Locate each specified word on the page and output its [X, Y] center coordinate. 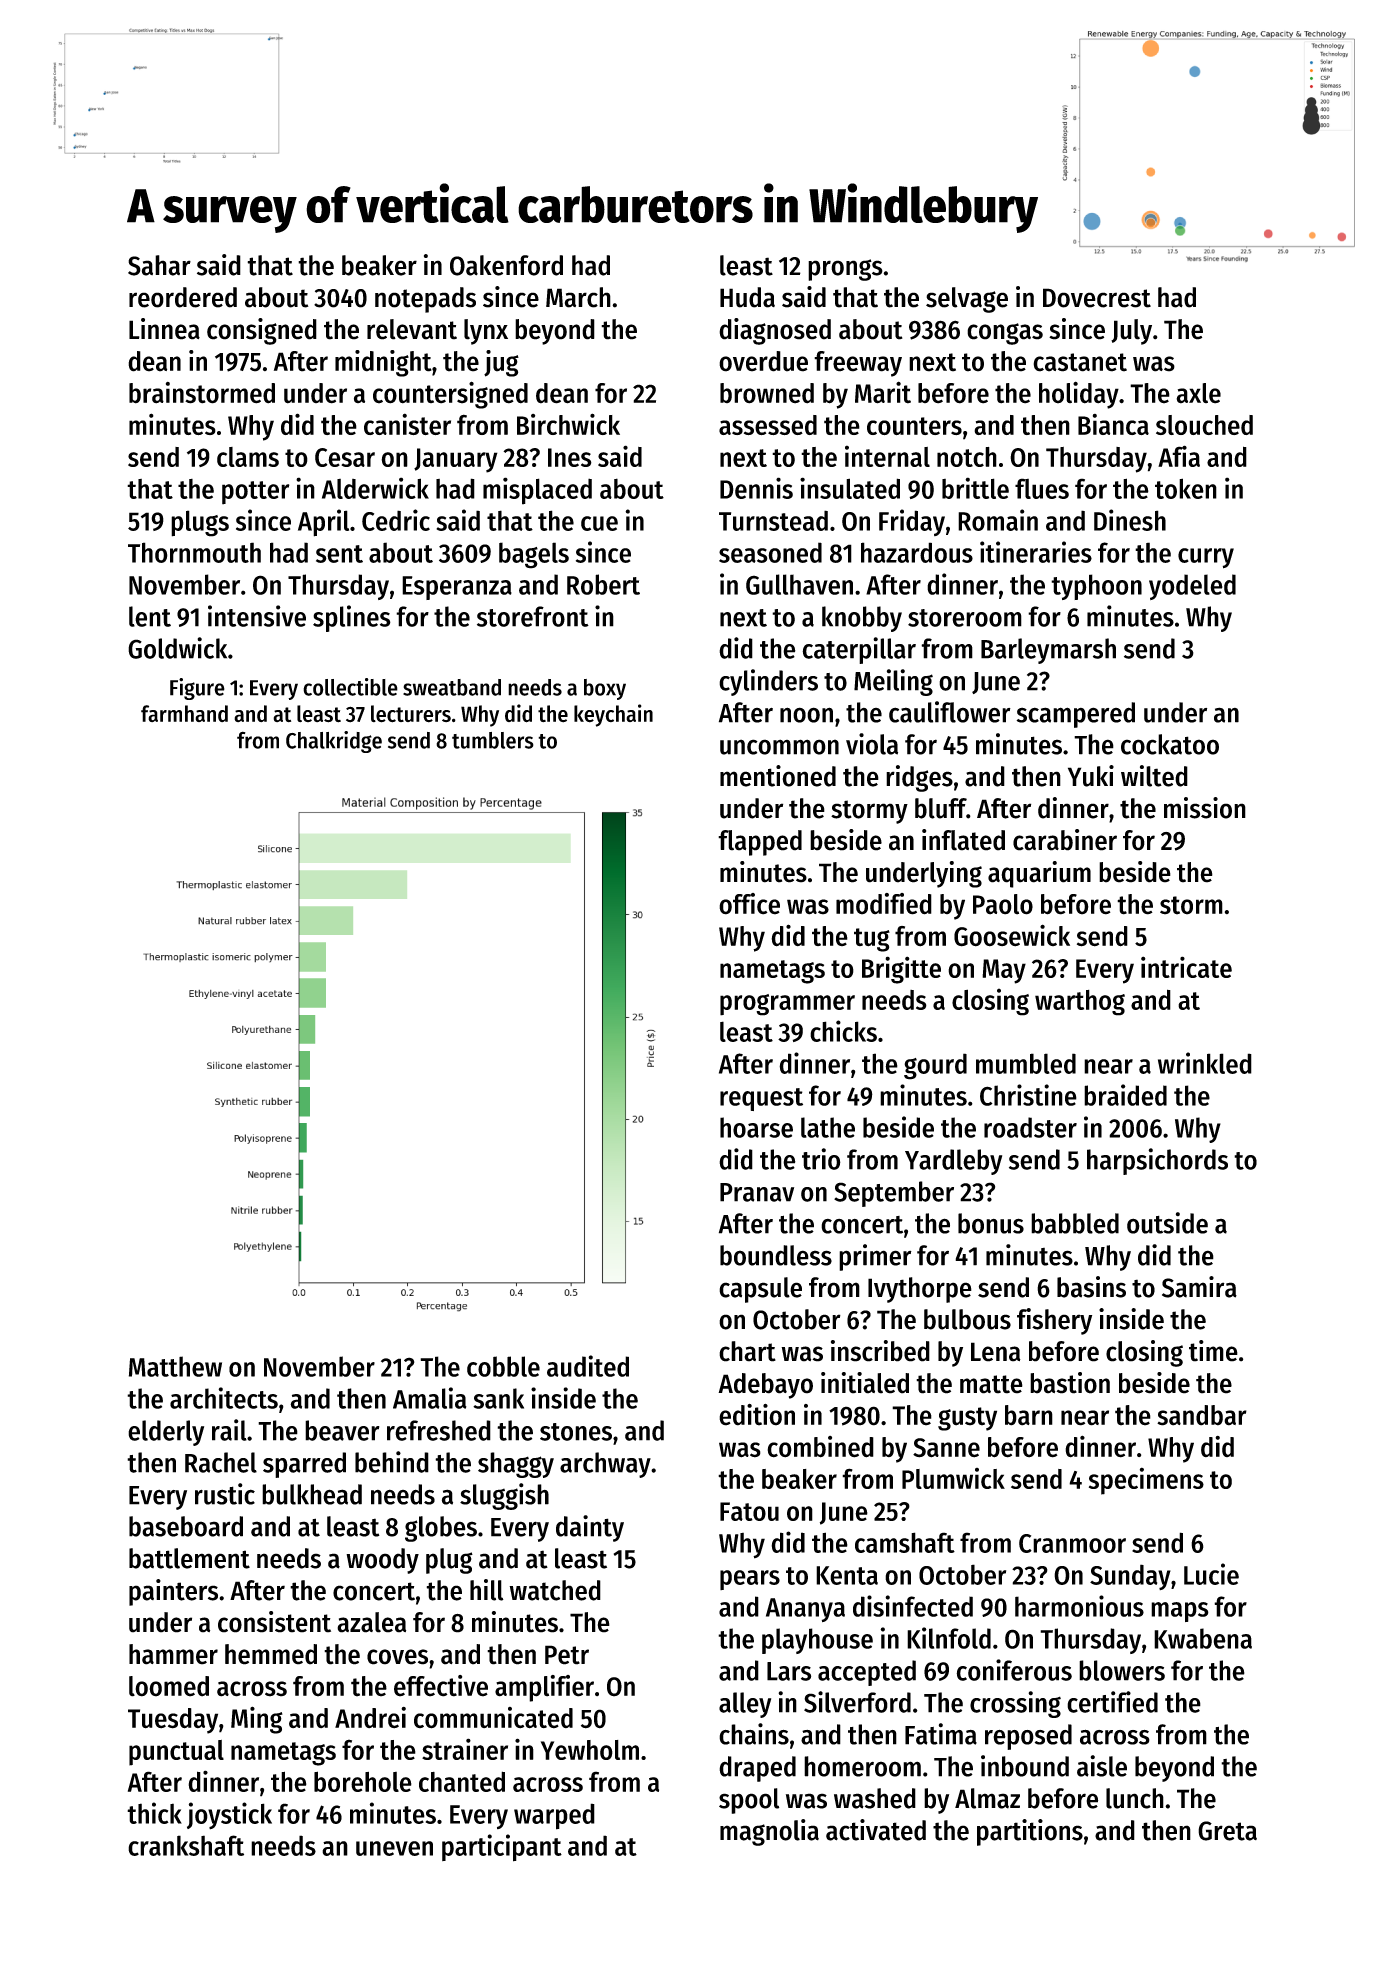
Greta [1227, 1831]
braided [1125, 1095]
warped [554, 1816]
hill [487, 1590]
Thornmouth [194, 552]
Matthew [175, 1366]
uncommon [779, 747]
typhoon [1096, 587]
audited [588, 1366]
